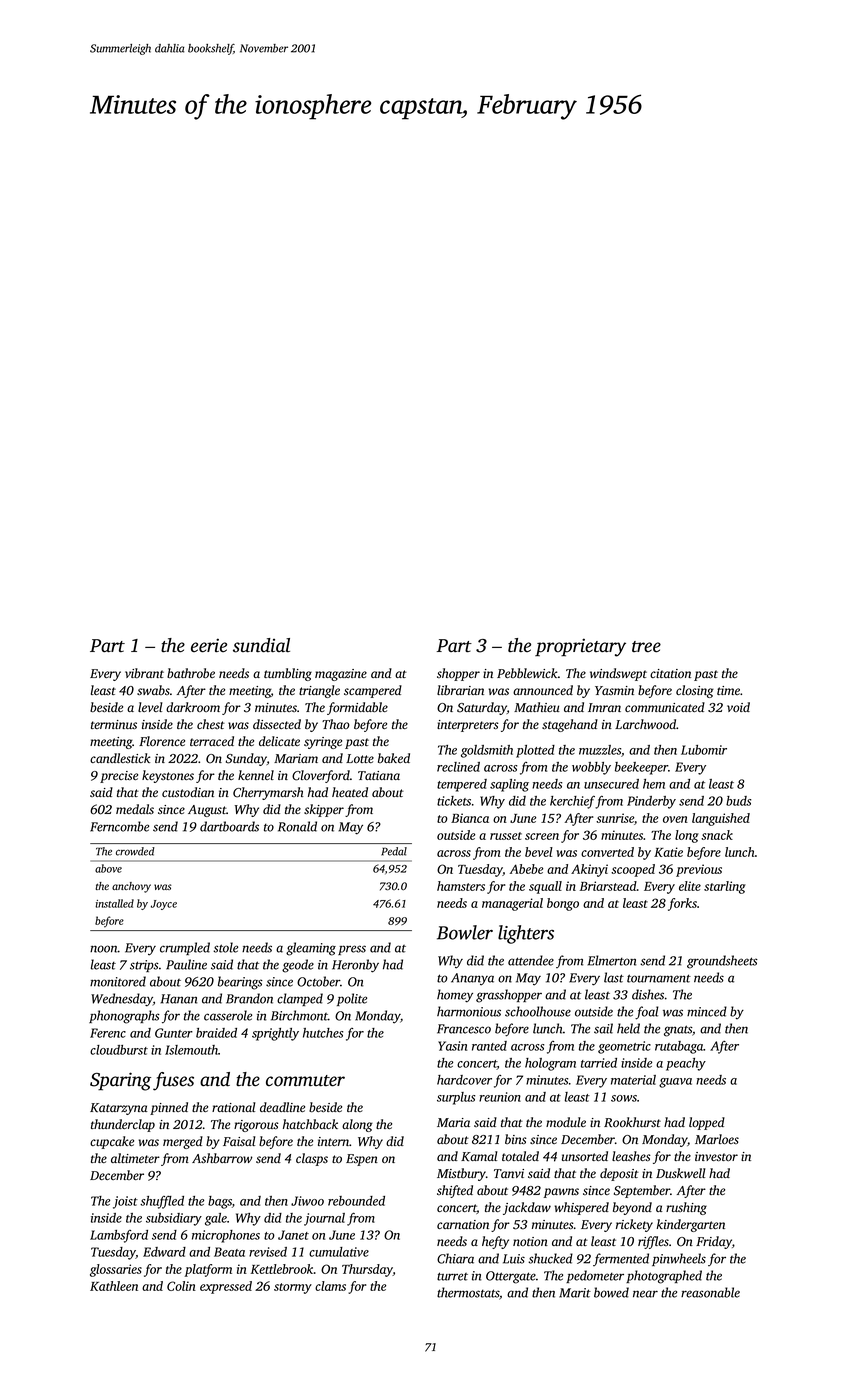  Describe the element at coordinates (144, 673) in the page. I see `vibrant` at that location.
